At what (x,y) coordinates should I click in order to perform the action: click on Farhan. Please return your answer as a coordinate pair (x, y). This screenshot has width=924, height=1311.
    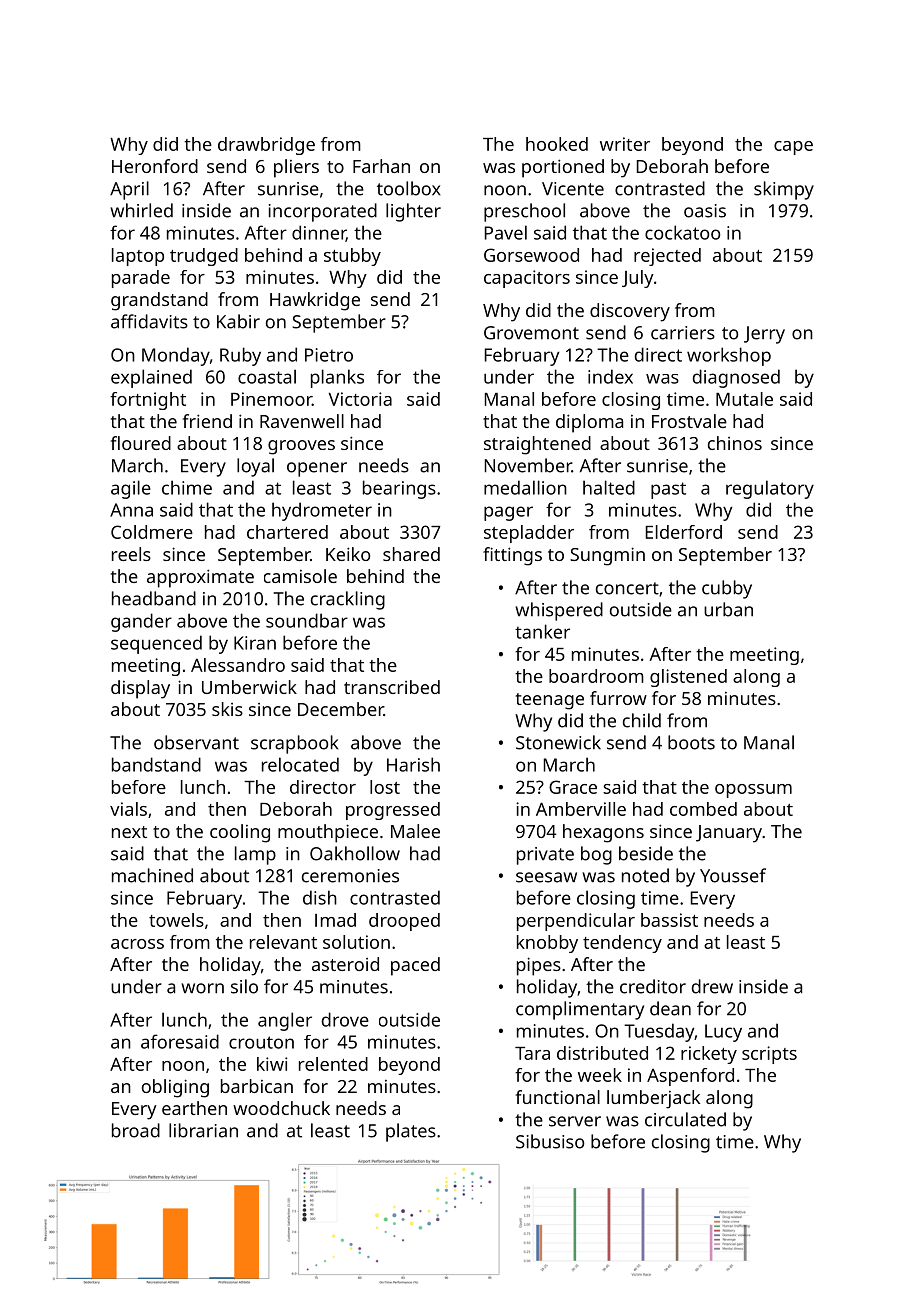
    Looking at the image, I should click on (381, 166).
